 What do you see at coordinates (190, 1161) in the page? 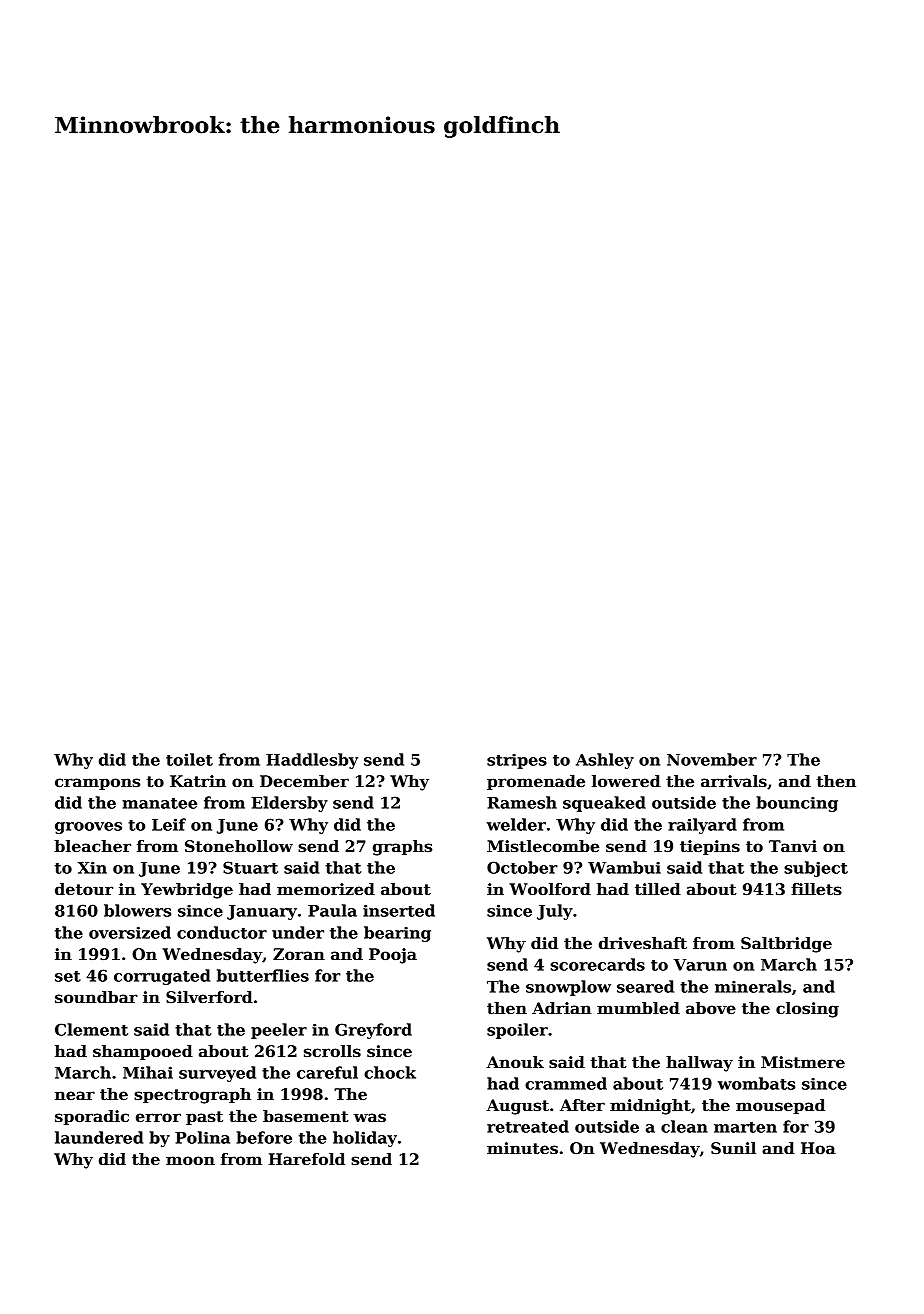
I see `moon` at bounding box center [190, 1161].
